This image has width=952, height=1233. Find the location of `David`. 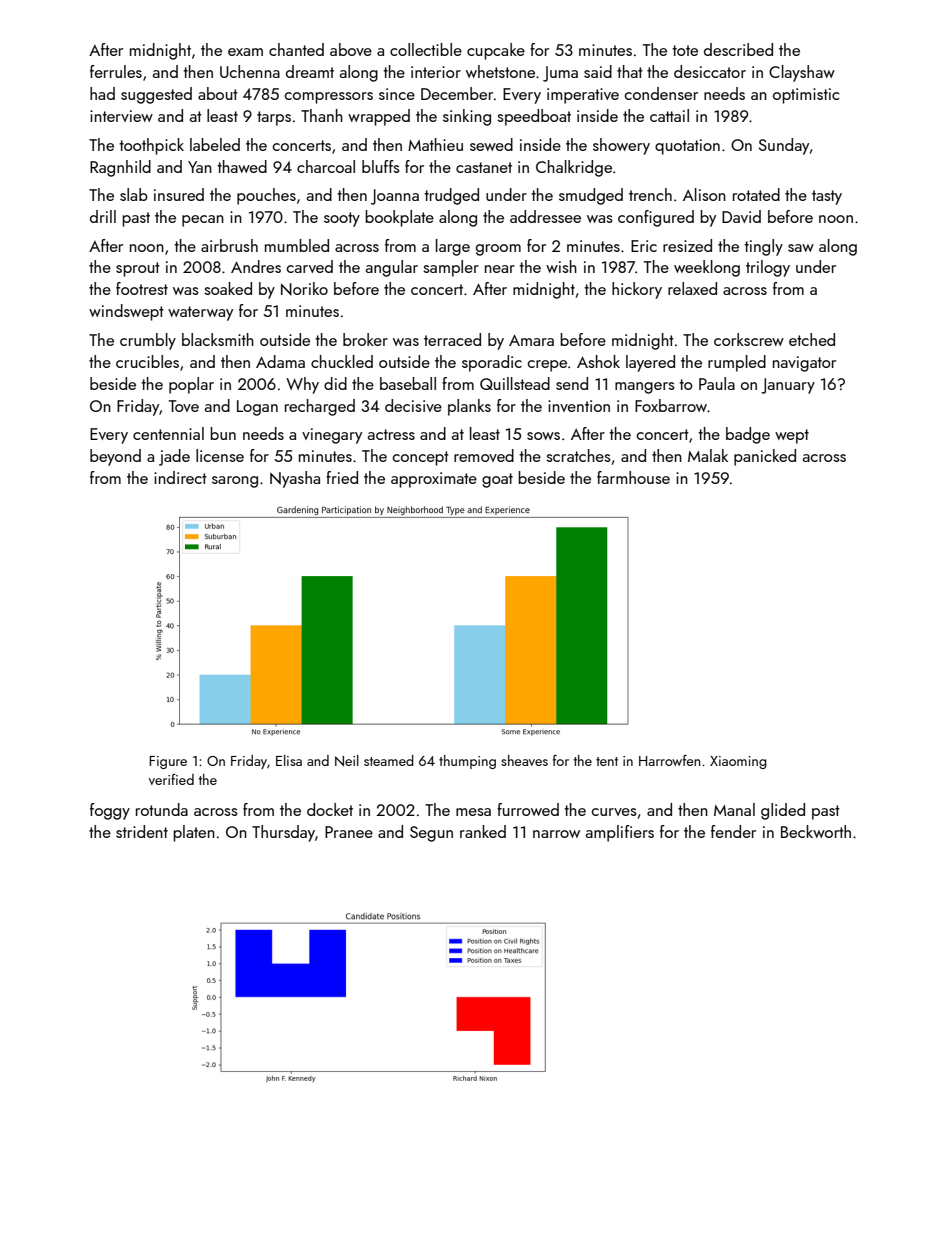

David is located at coordinates (741, 216).
